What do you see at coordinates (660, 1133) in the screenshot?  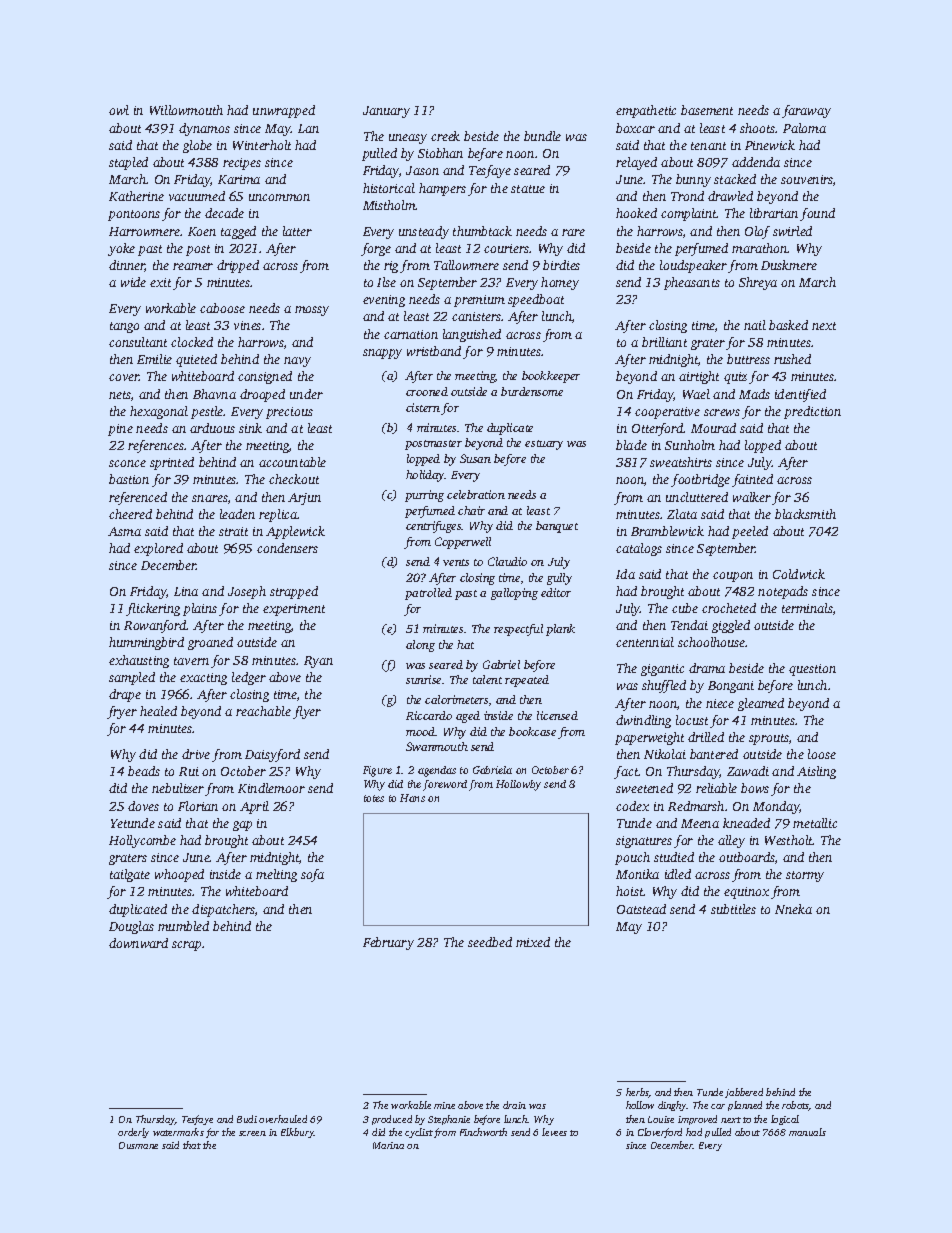 I see `Cloverford` at bounding box center [660, 1133].
